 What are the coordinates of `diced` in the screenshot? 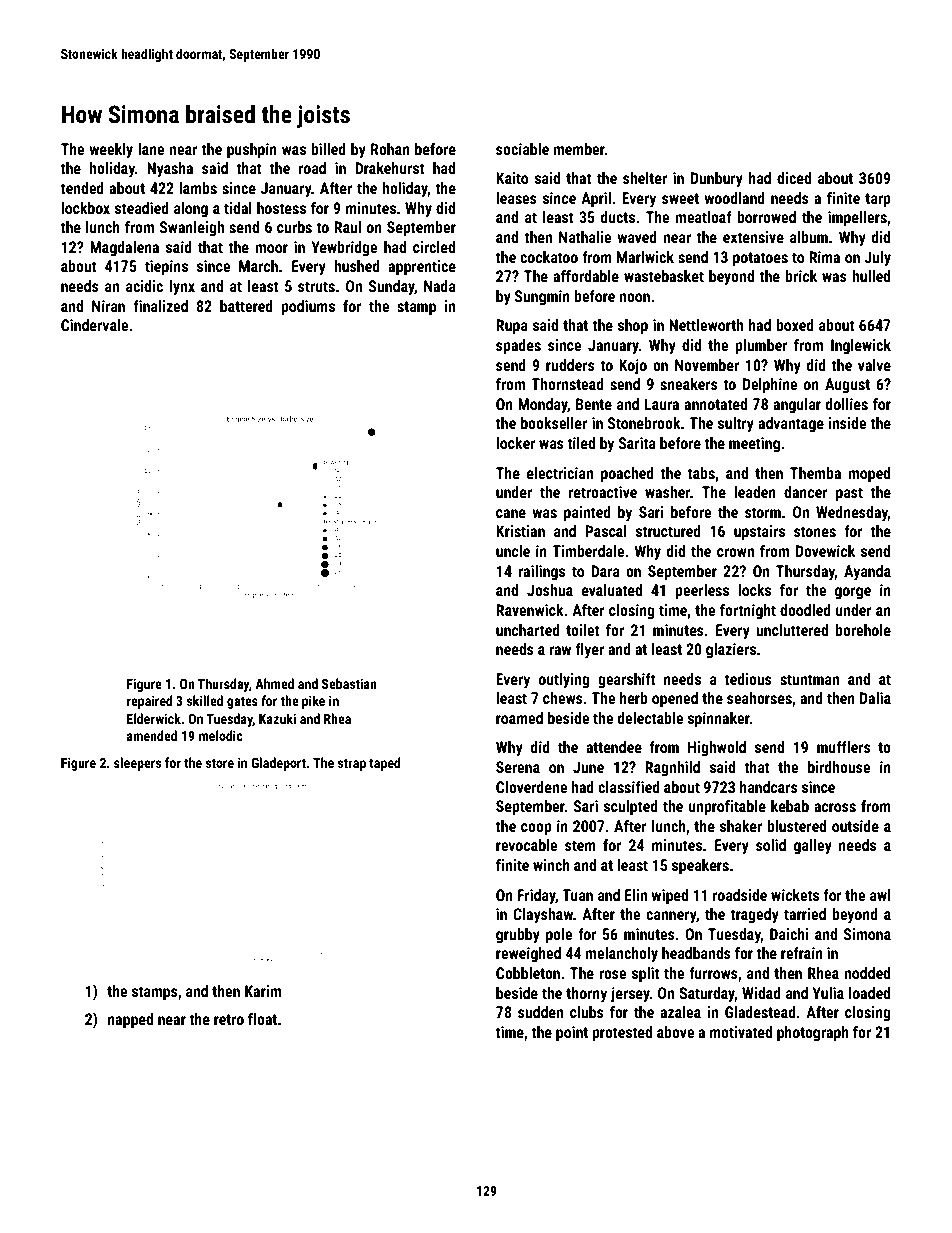 It's located at (794, 178).
